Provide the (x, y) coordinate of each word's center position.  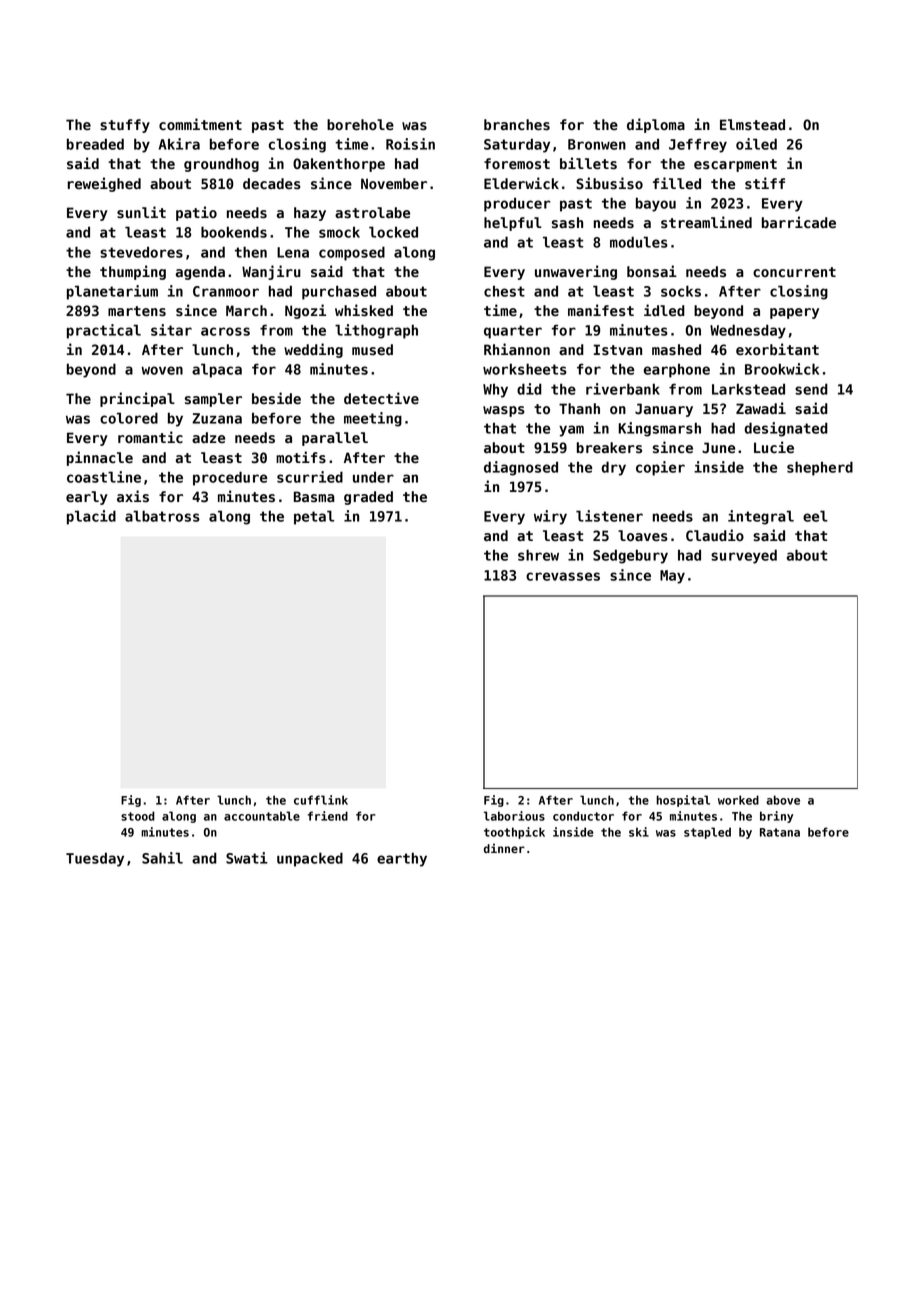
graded (368, 498)
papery (794, 313)
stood (138, 816)
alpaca (217, 370)
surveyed (744, 556)
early (87, 498)
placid (91, 517)
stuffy (125, 126)
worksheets (525, 369)
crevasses (563, 576)
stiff (765, 183)
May (672, 577)
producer (517, 205)
